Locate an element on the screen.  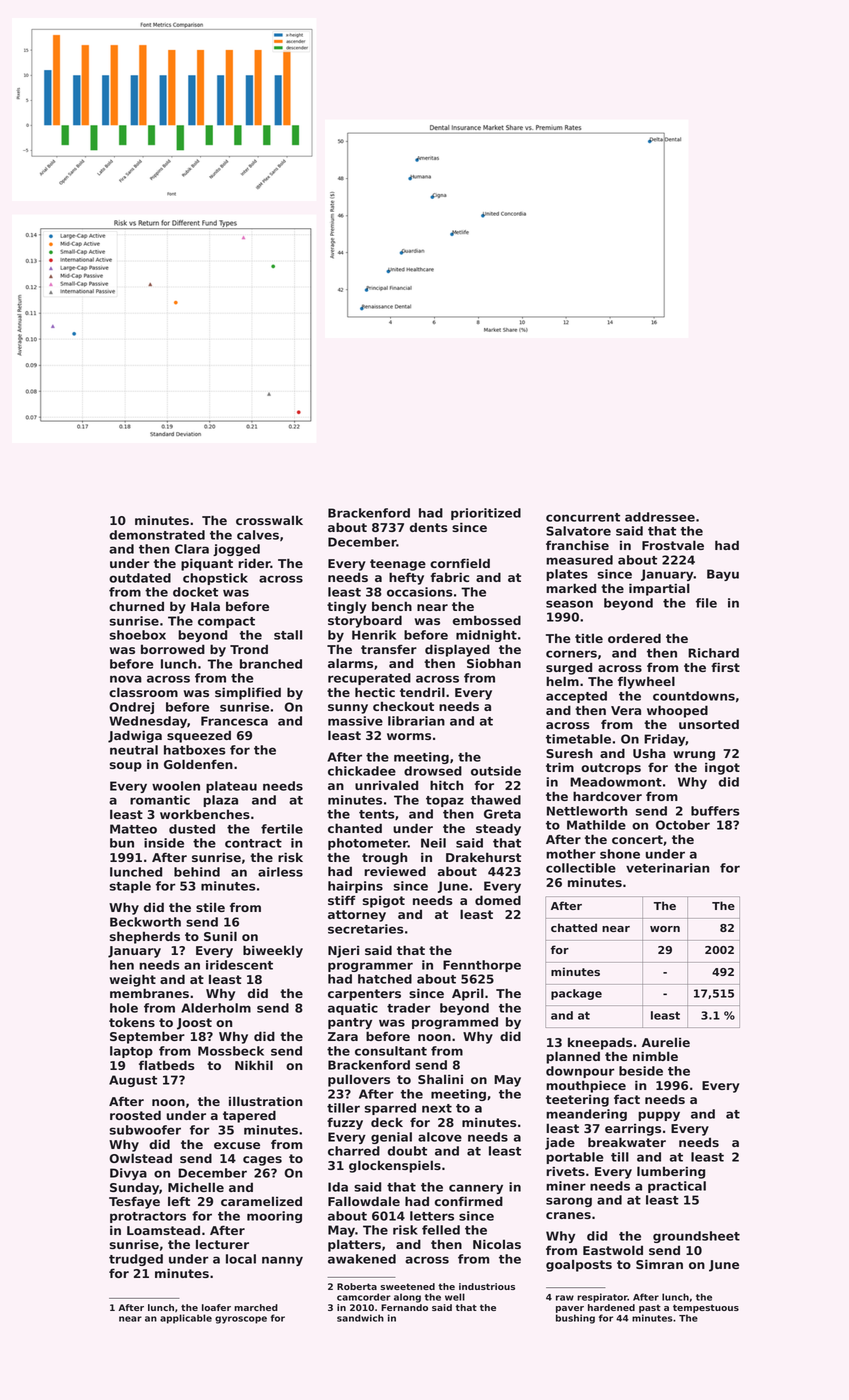
simplified is located at coordinates (248, 693).
